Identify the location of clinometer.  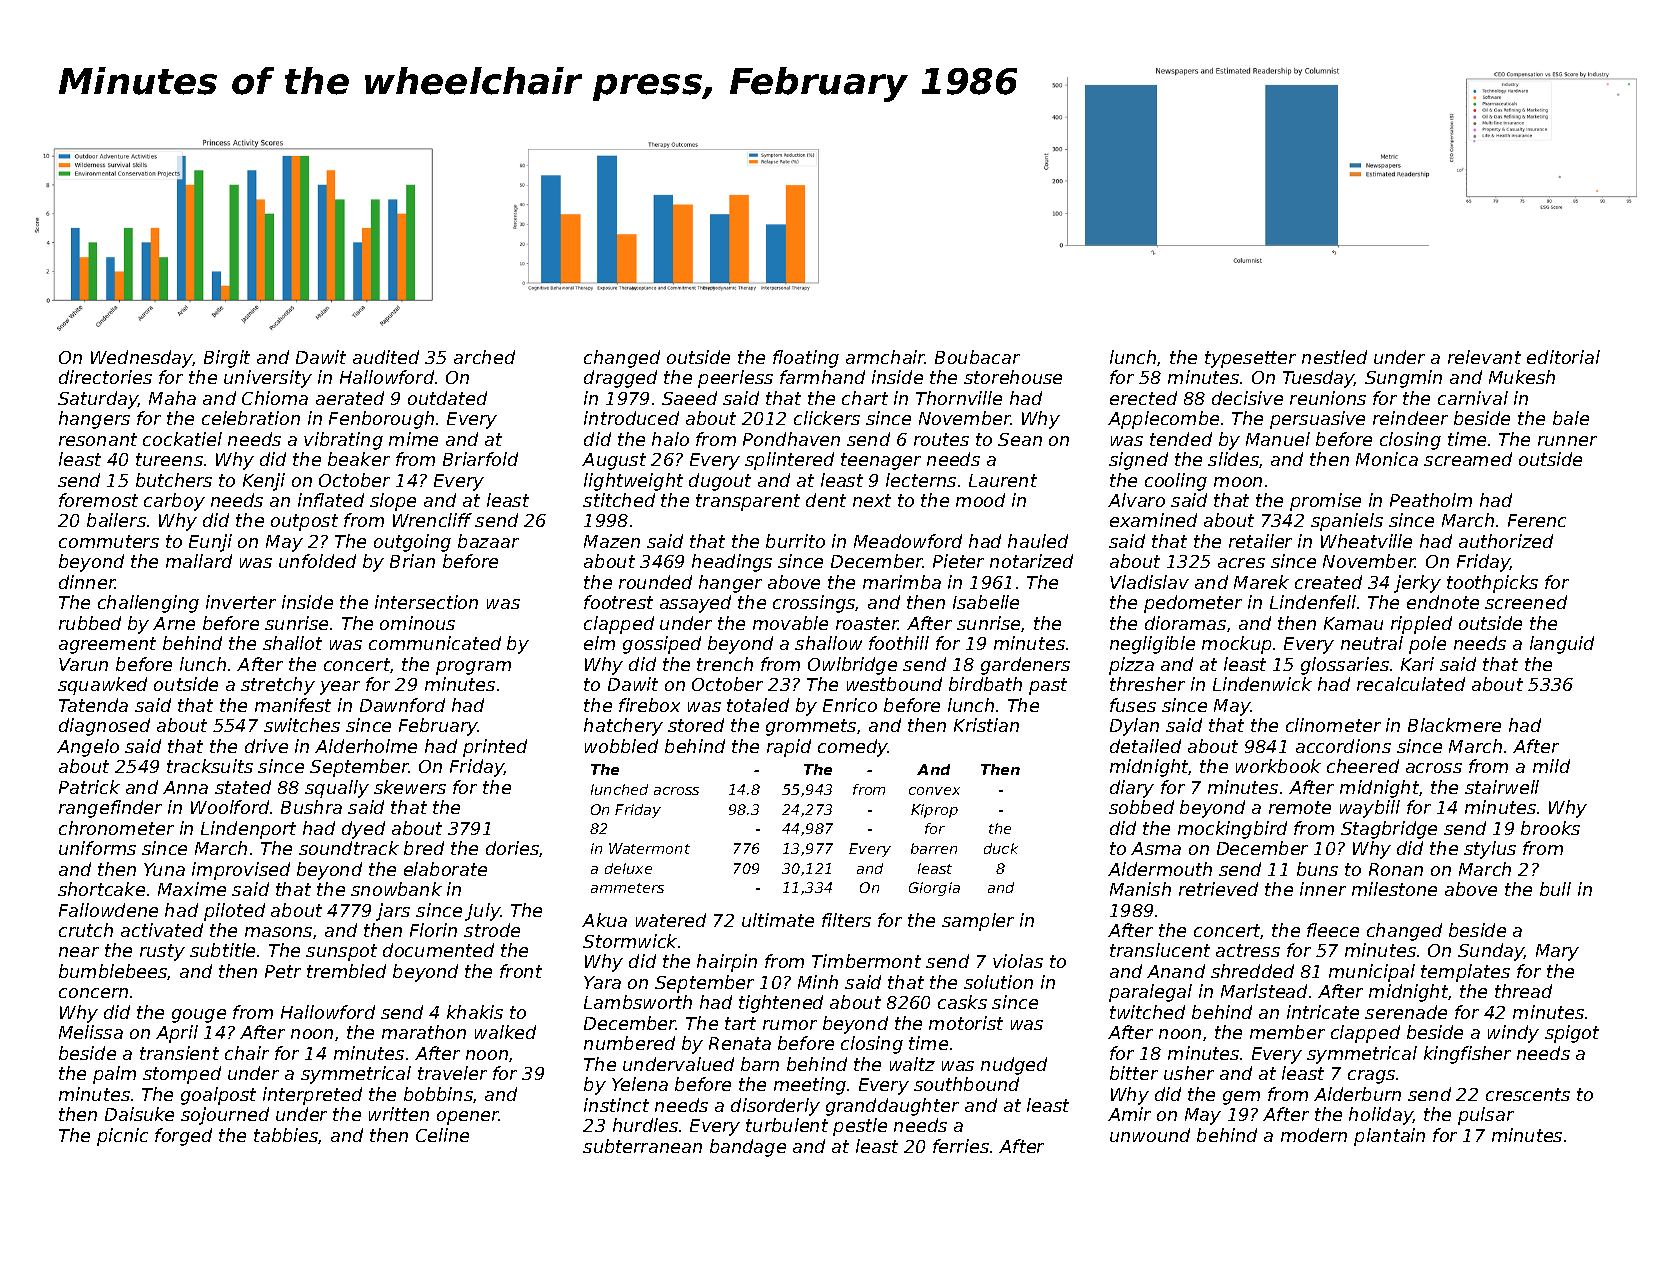
(1333, 725).
